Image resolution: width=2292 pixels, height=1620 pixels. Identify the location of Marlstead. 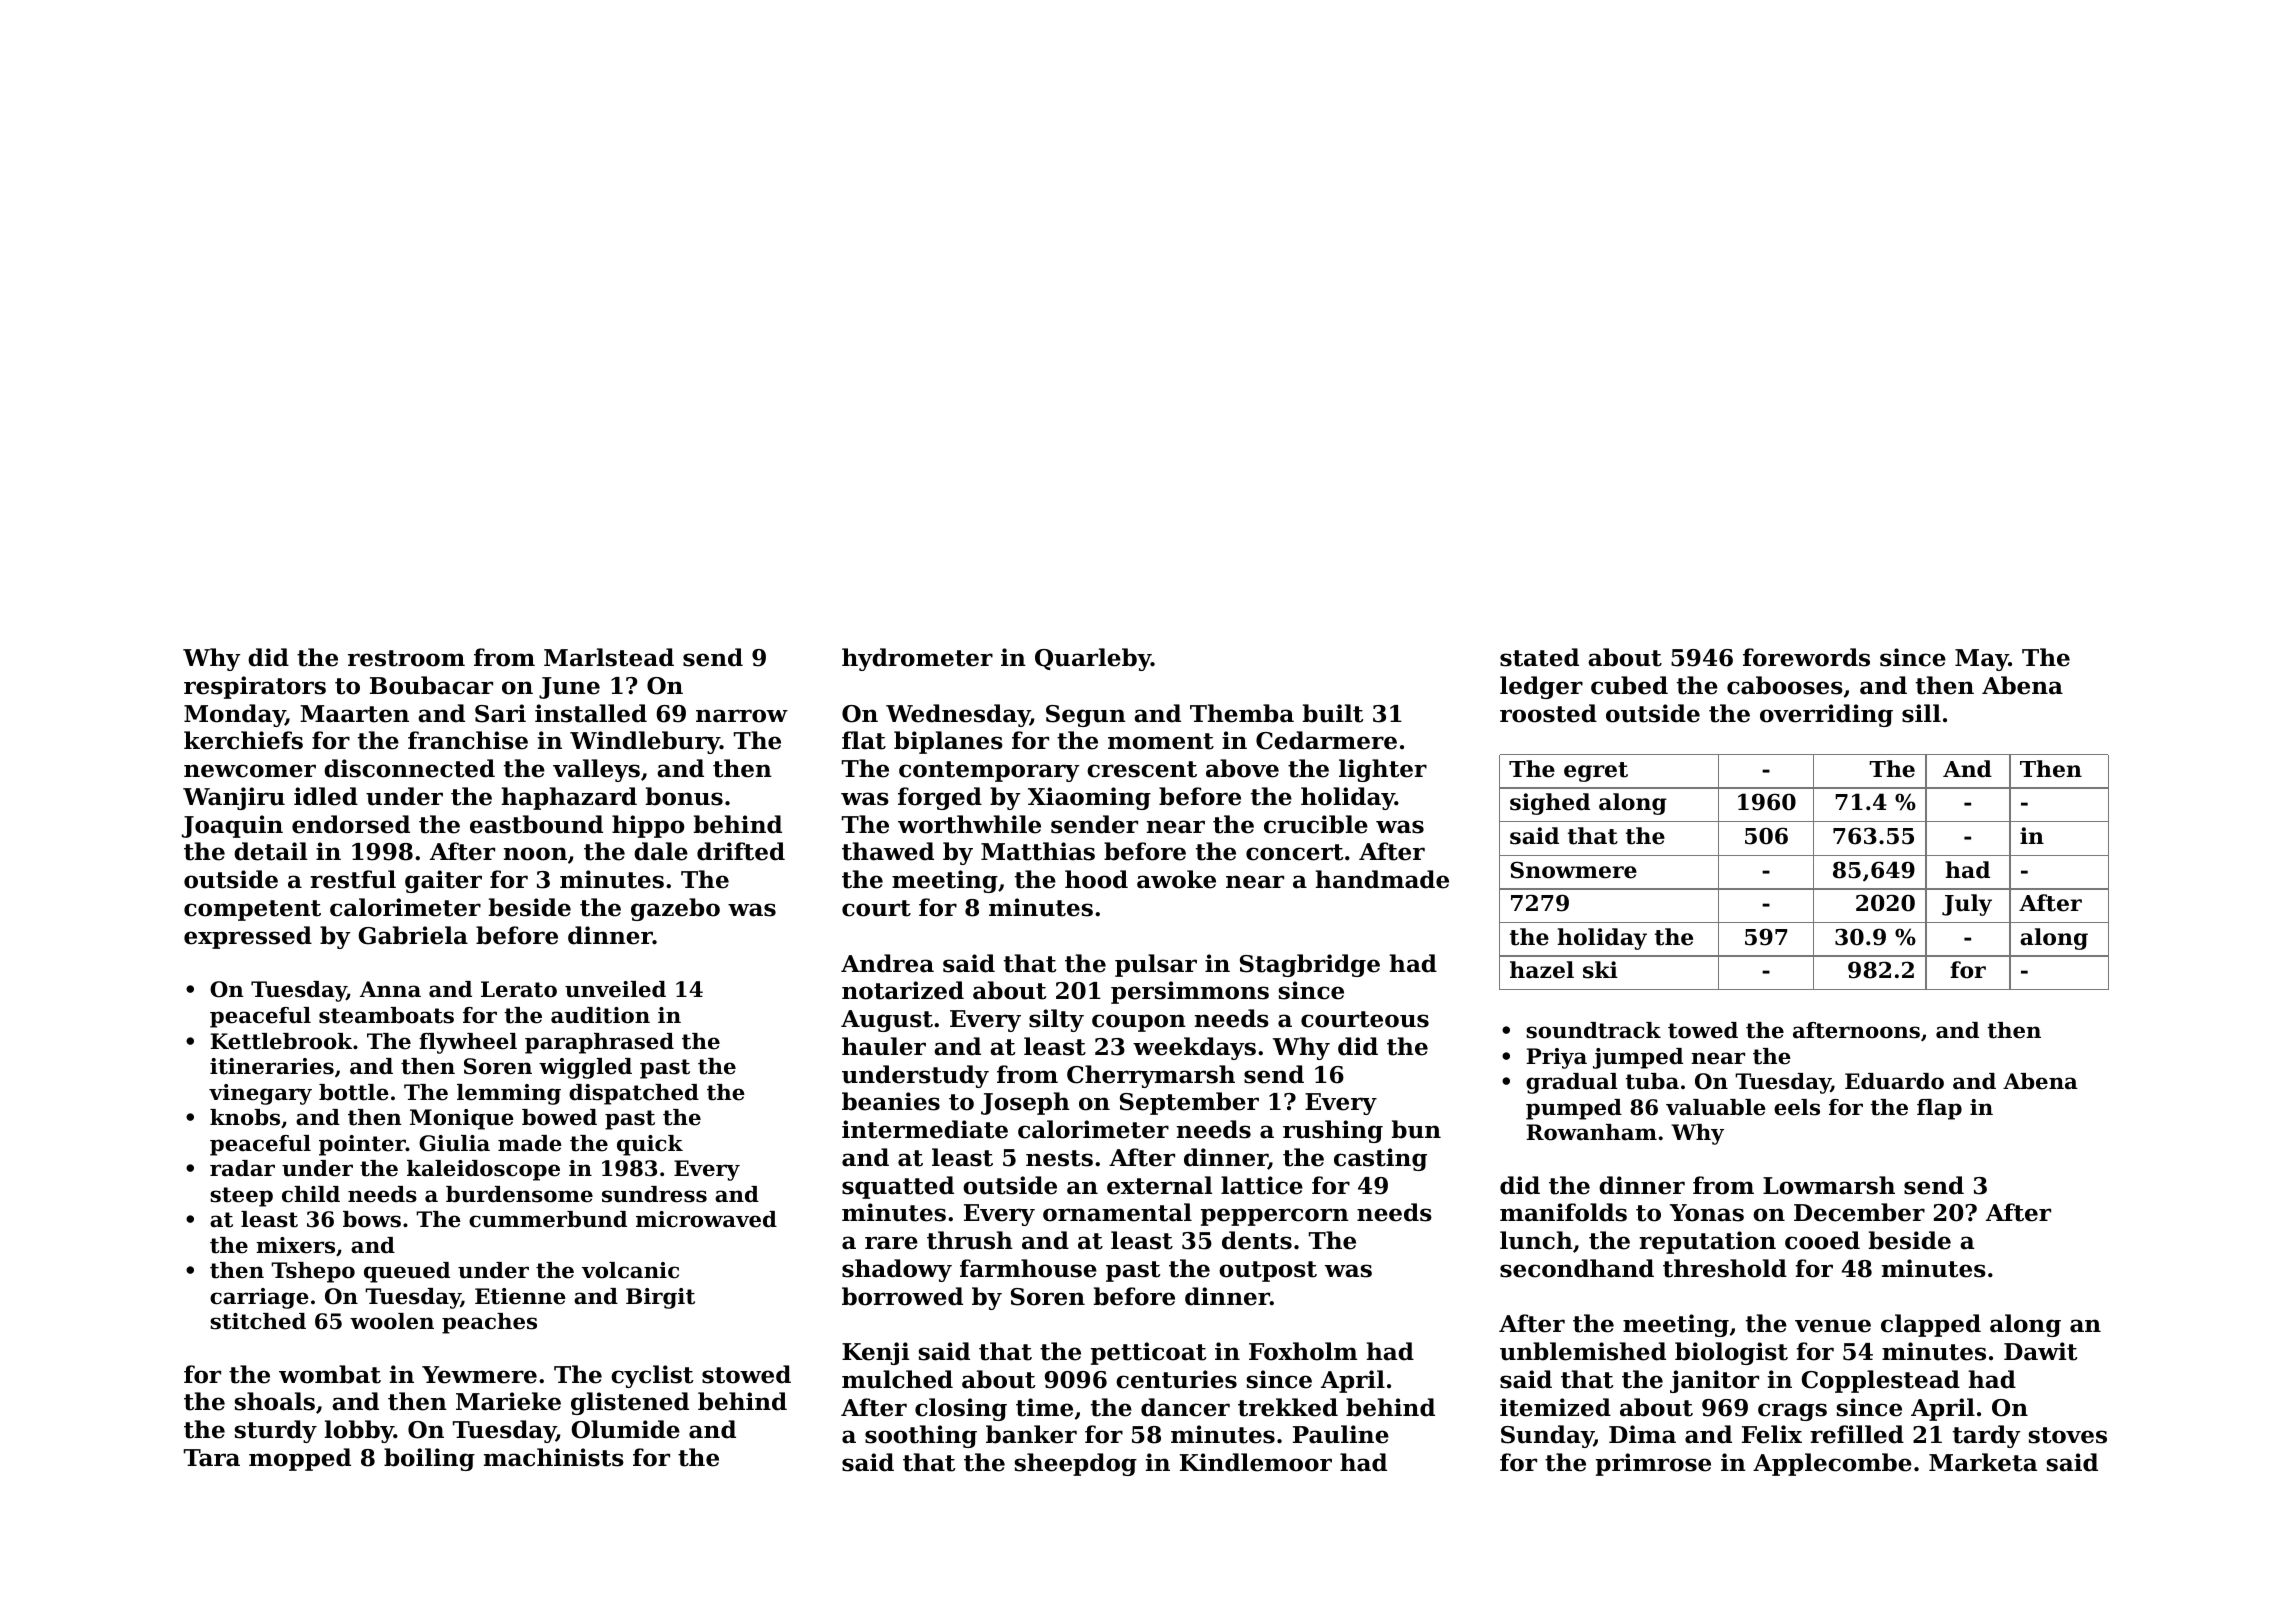
(609, 657).
